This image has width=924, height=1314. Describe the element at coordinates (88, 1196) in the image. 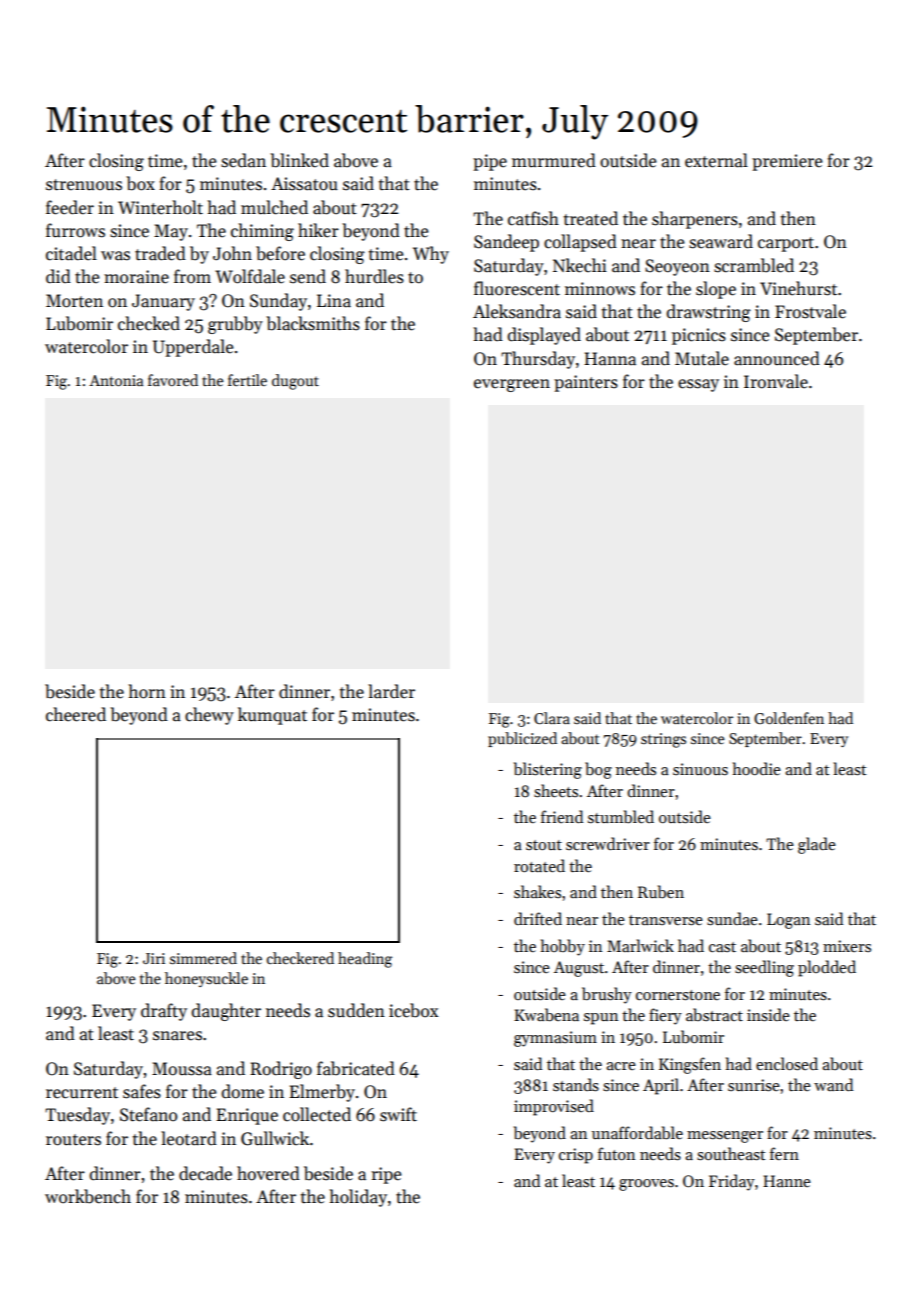

I see `workbench` at that location.
